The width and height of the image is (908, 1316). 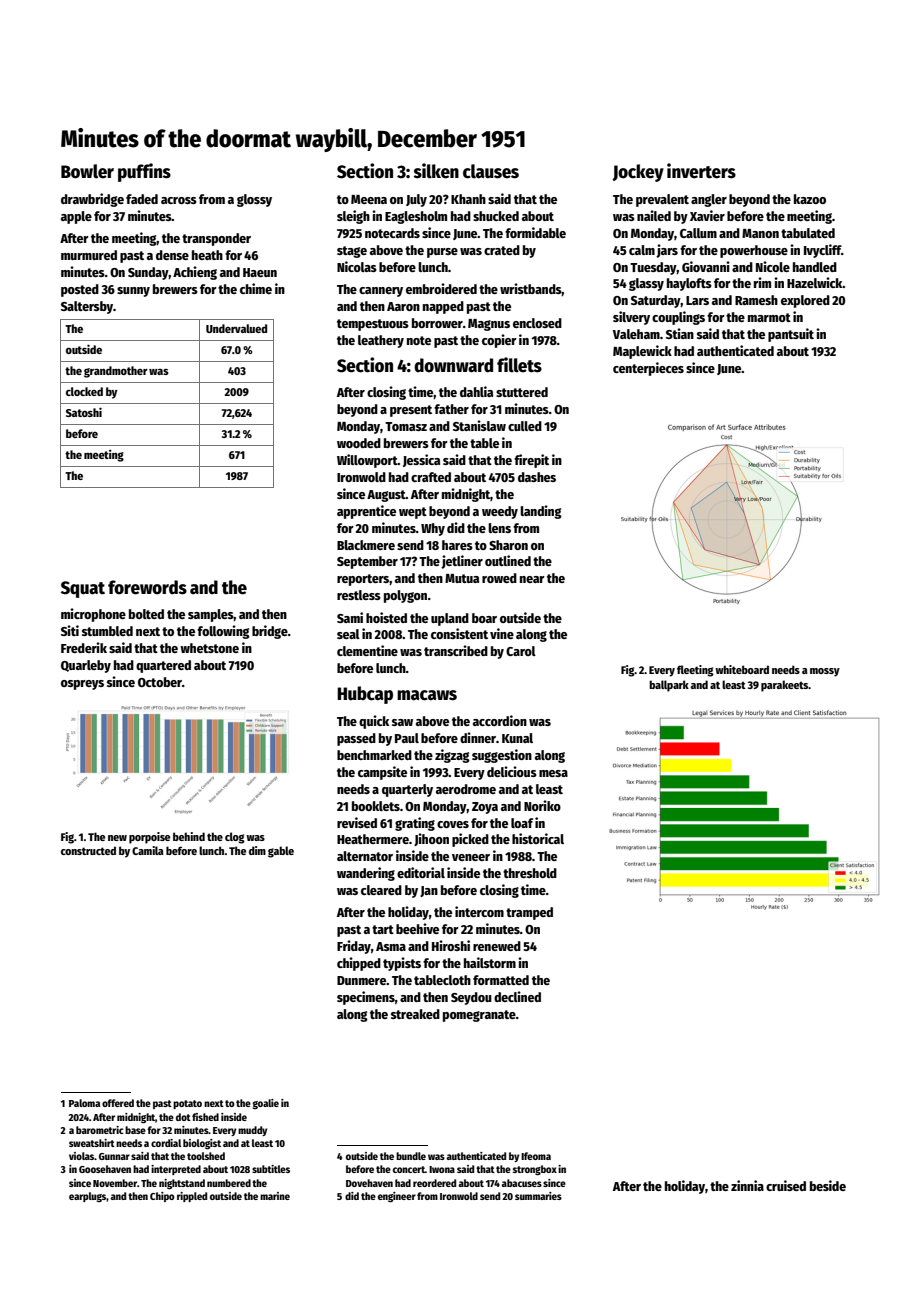 I want to click on historical, so click(x=538, y=838).
